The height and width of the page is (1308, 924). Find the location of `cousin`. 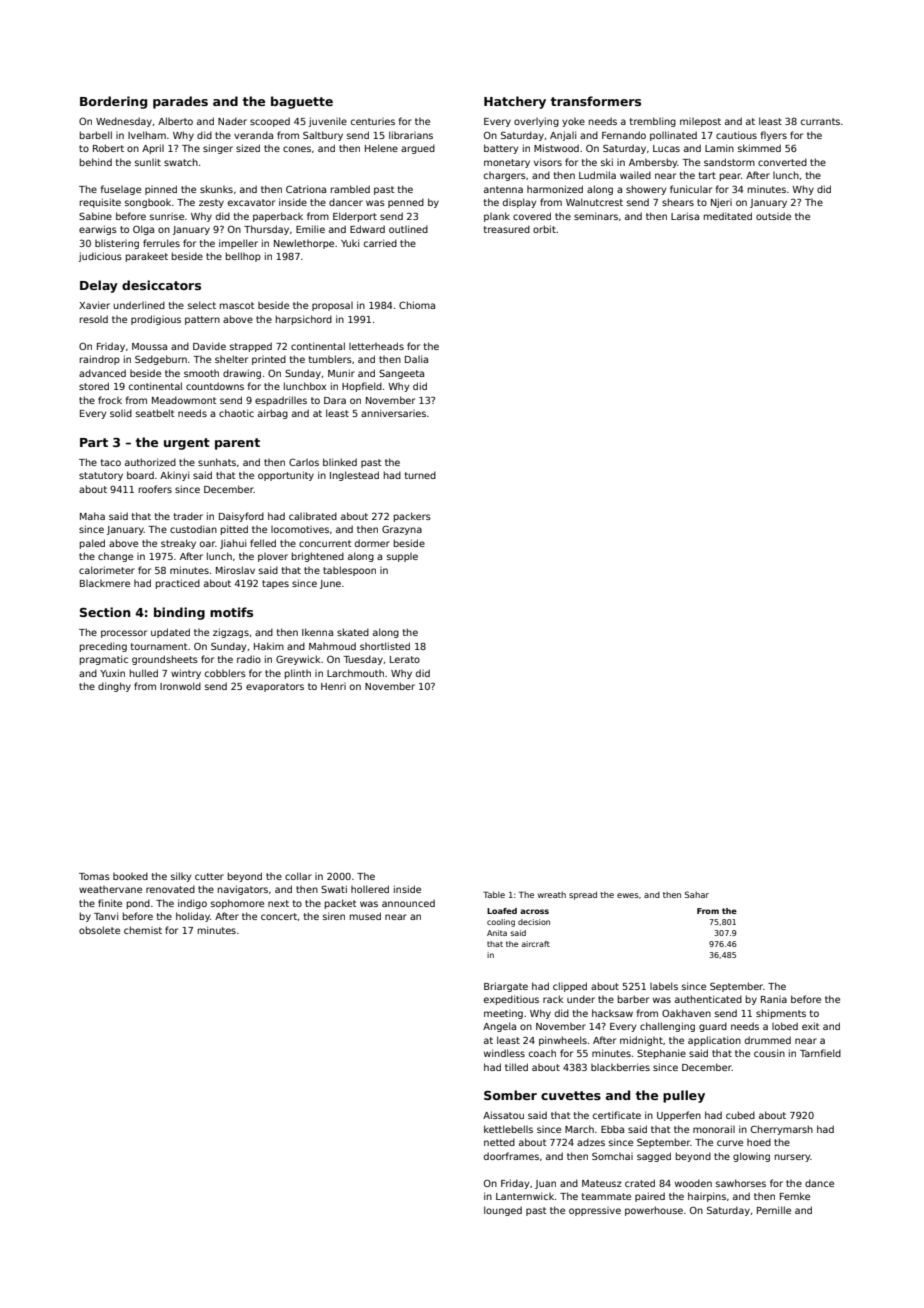

cousin is located at coordinates (769, 1053).
